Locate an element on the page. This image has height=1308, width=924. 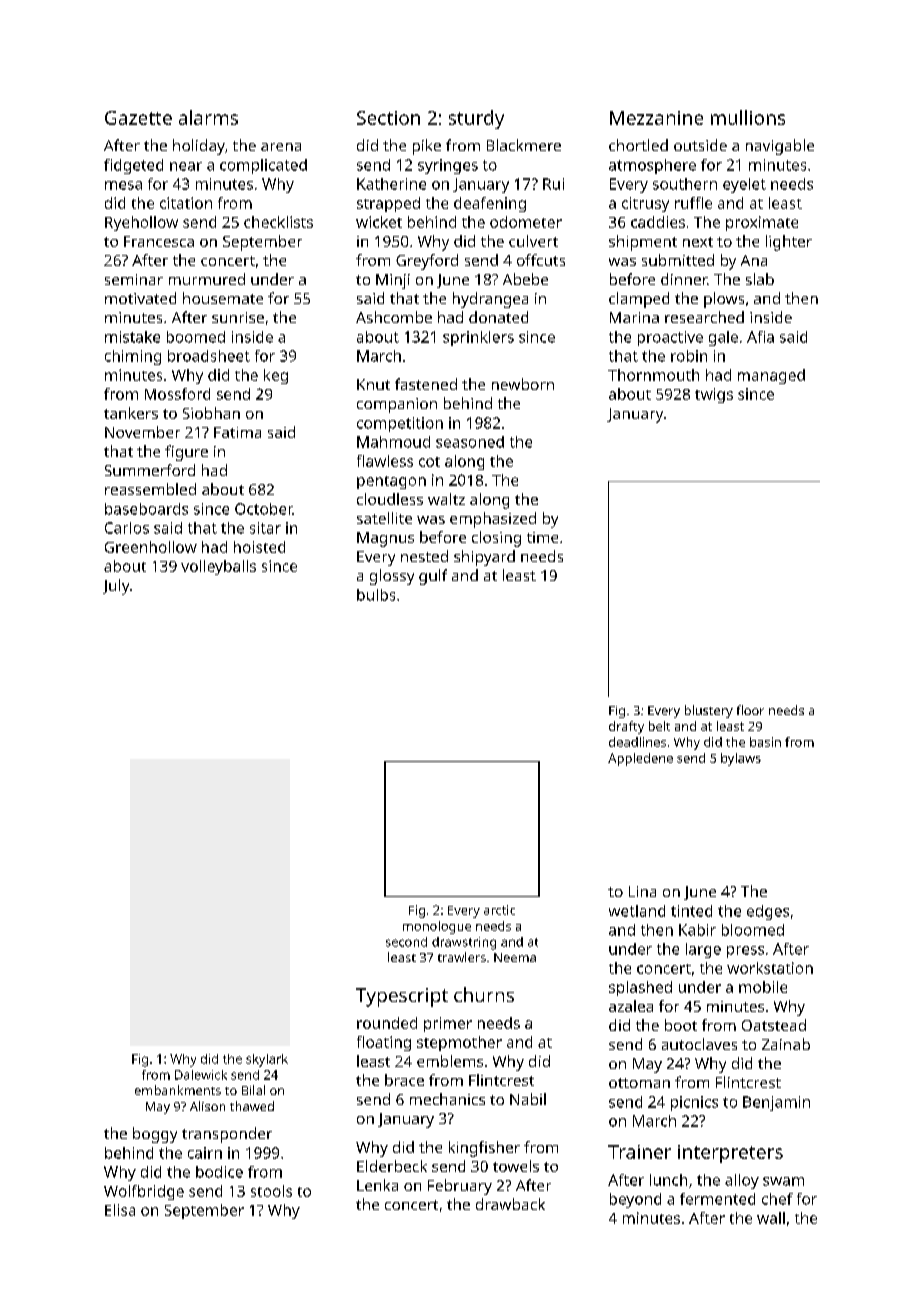
wicket is located at coordinates (379, 222).
